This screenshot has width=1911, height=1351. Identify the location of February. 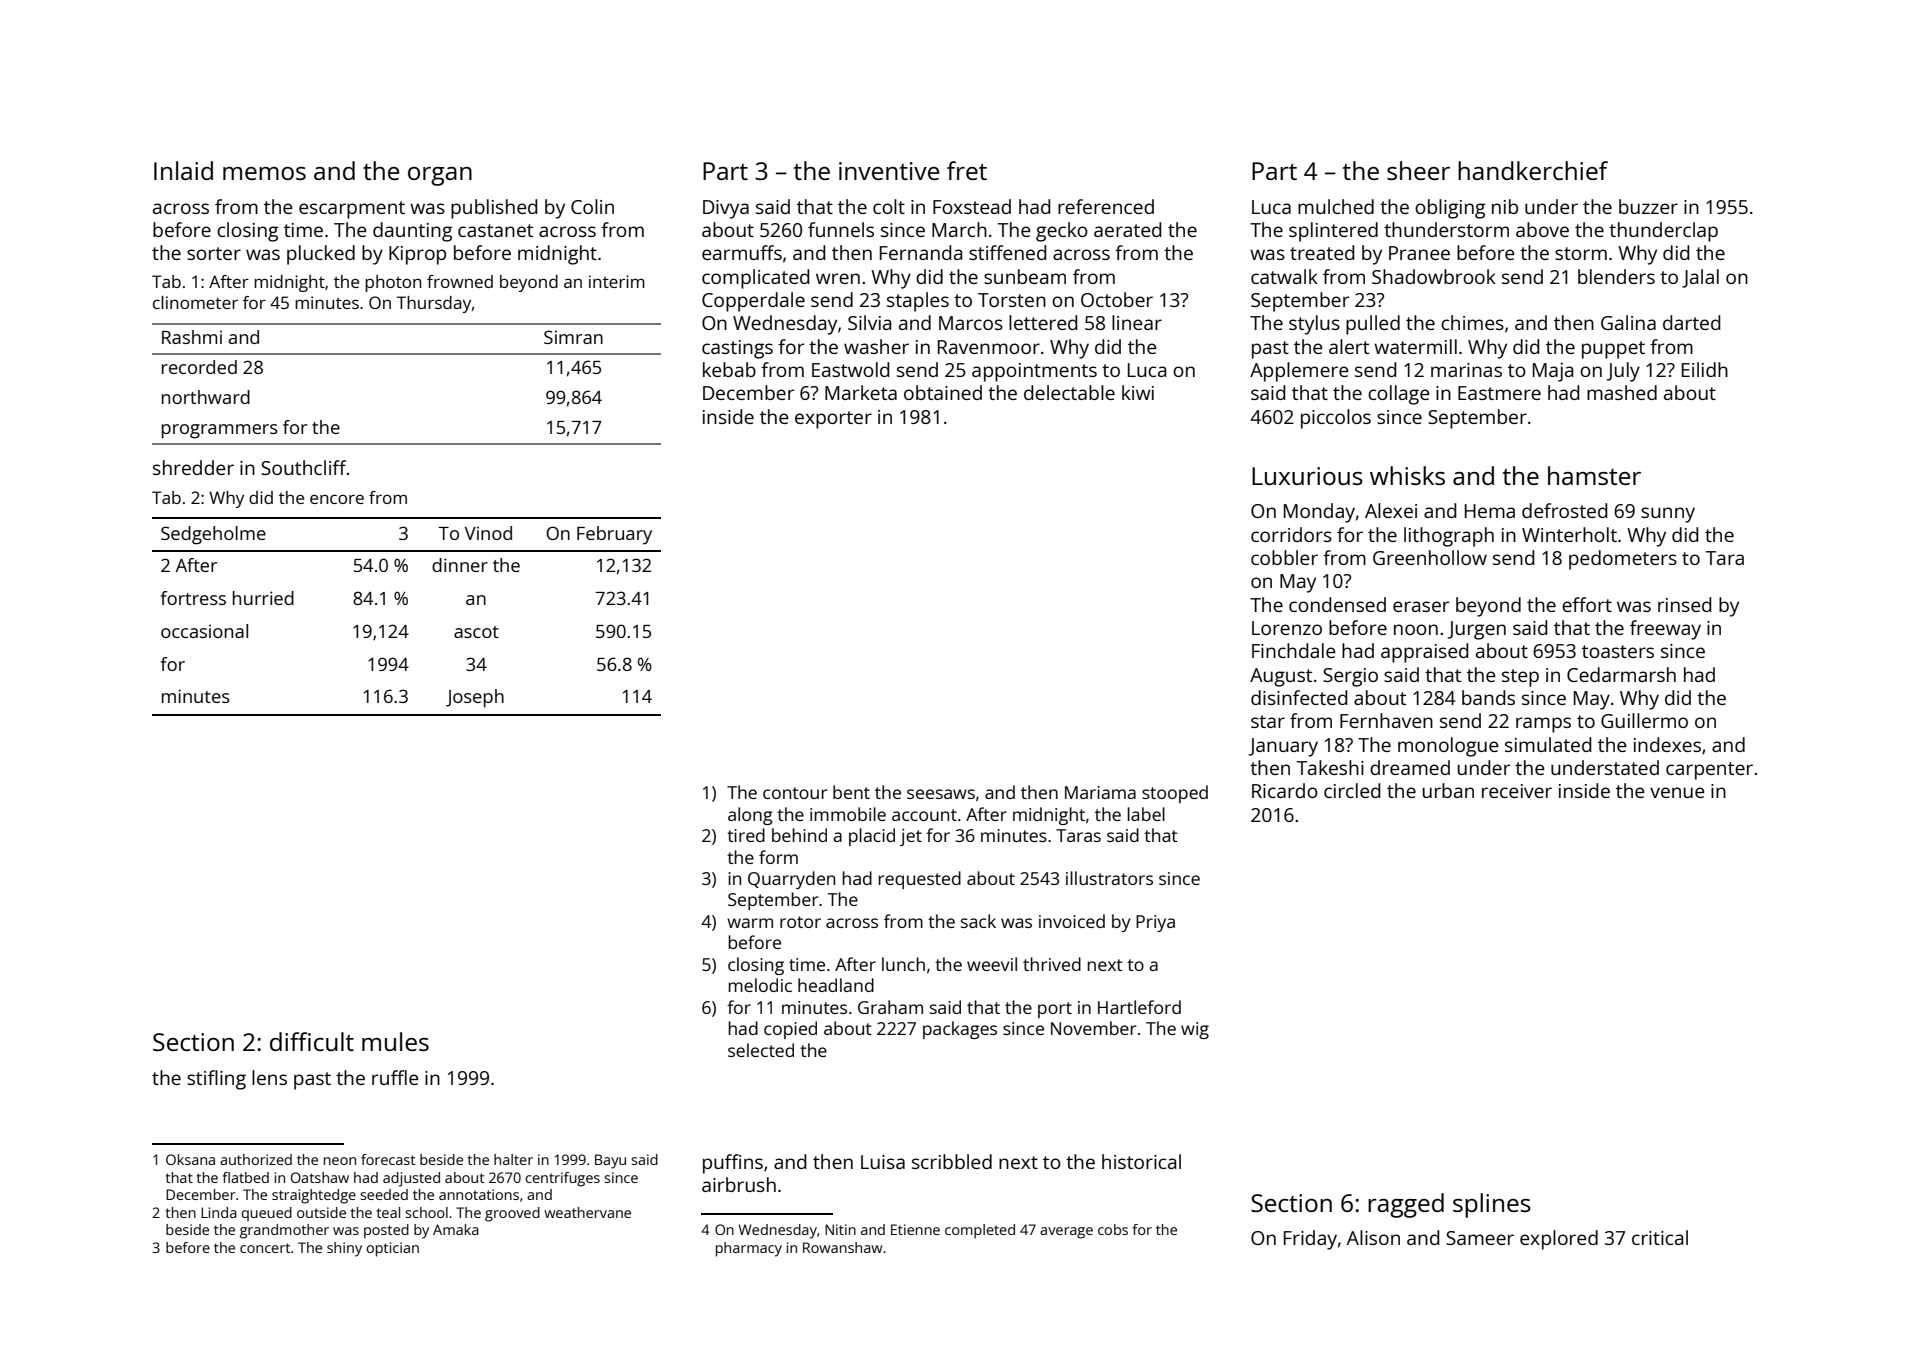
(614, 535).
